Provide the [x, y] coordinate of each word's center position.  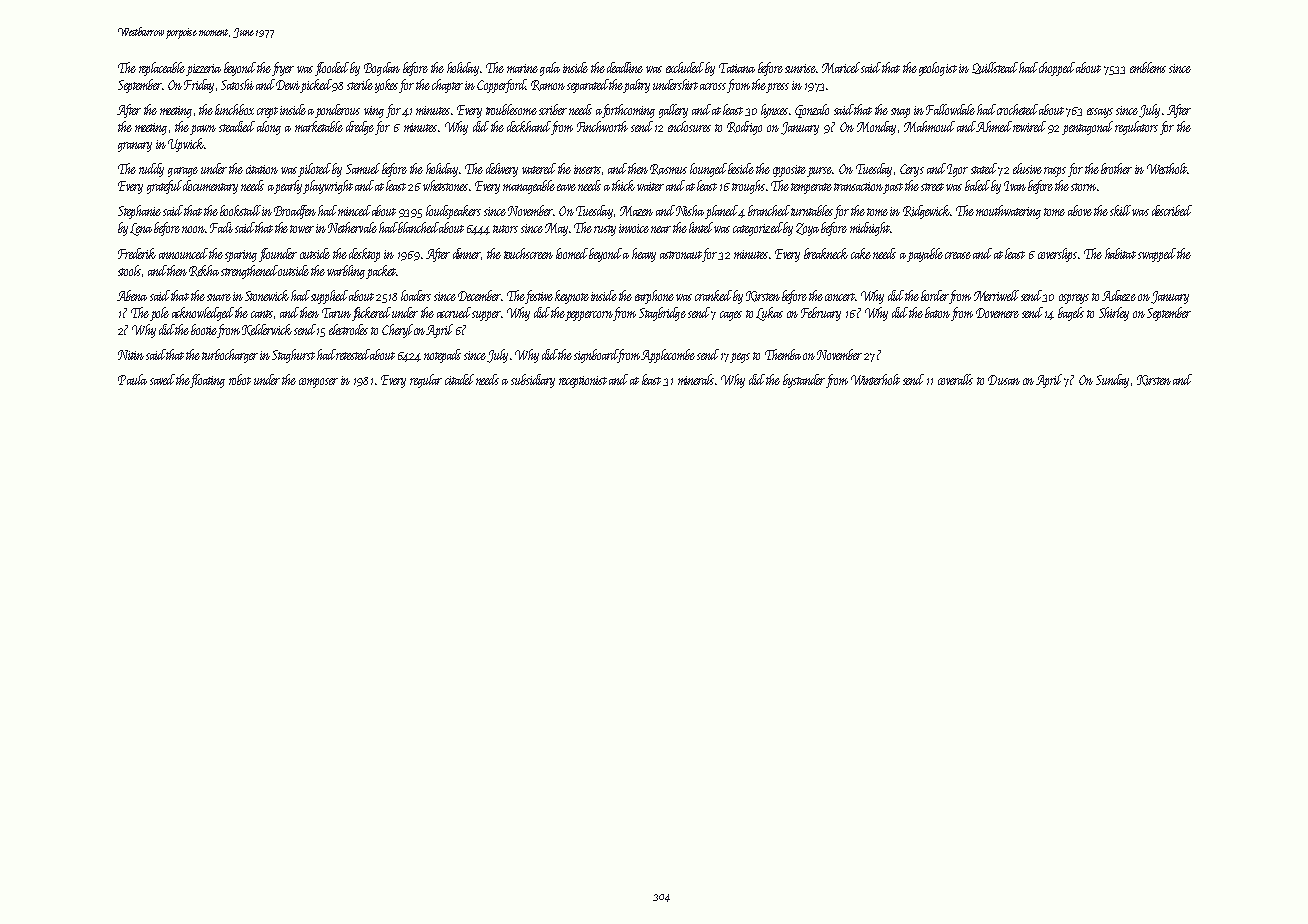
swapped [1157, 255]
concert [840, 297]
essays [1100, 113]
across [713, 86]
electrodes [348, 329]
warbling [346, 272]
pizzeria [203, 70]
